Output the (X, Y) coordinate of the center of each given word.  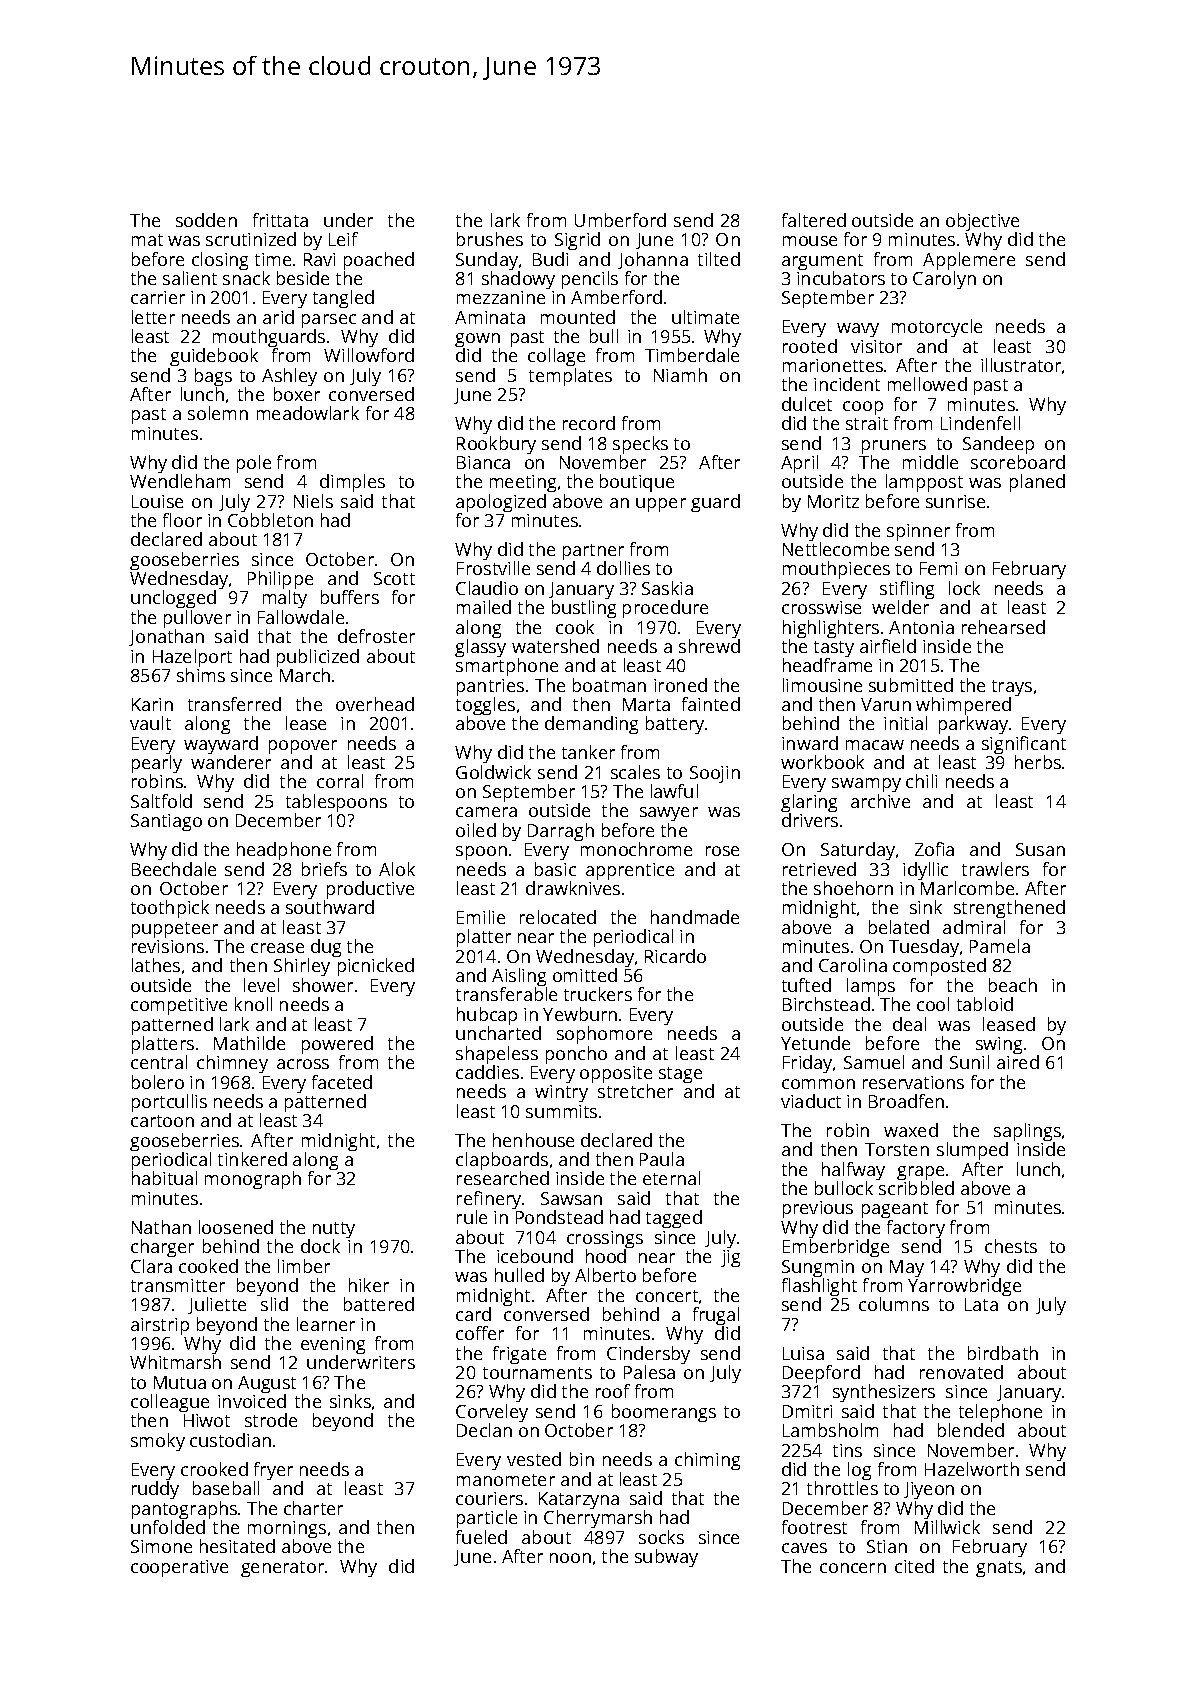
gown (477, 341)
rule (472, 1217)
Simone (161, 1546)
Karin (152, 704)
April (799, 464)
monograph (253, 1180)
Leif (343, 239)
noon (570, 1558)
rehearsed (1003, 627)
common (818, 1084)
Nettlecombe (836, 549)
